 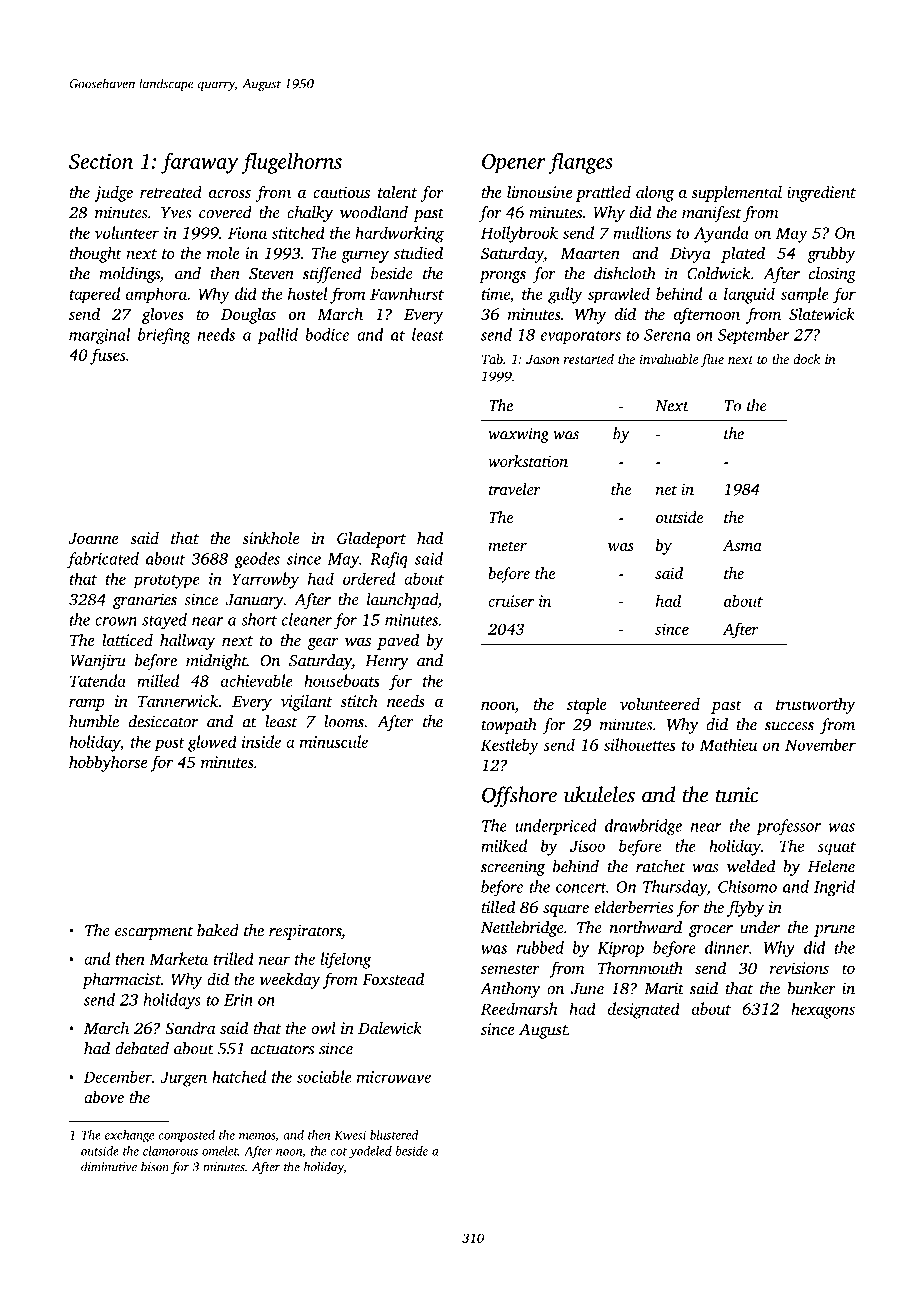 What do you see at coordinates (99, 336) in the page?
I see `marginal` at bounding box center [99, 336].
